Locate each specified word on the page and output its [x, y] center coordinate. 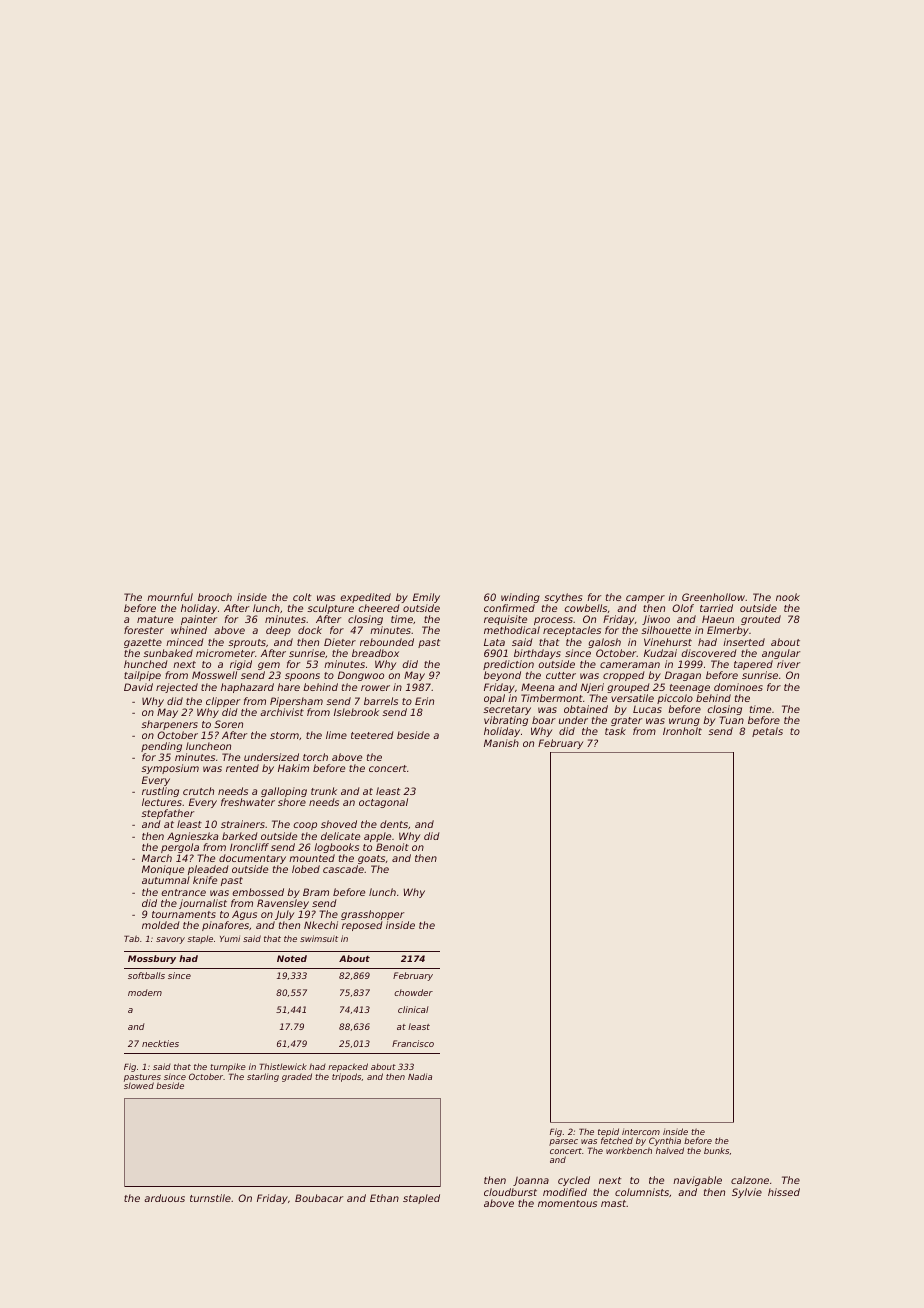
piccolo [675, 699]
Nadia [420, 1076]
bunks [717, 1151]
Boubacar [319, 1198]
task [615, 731]
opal [494, 699]
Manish [501, 743]
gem [269, 666]
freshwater [248, 802]
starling [263, 1077]
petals [767, 732]
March [157, 858]
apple [377, 837]
